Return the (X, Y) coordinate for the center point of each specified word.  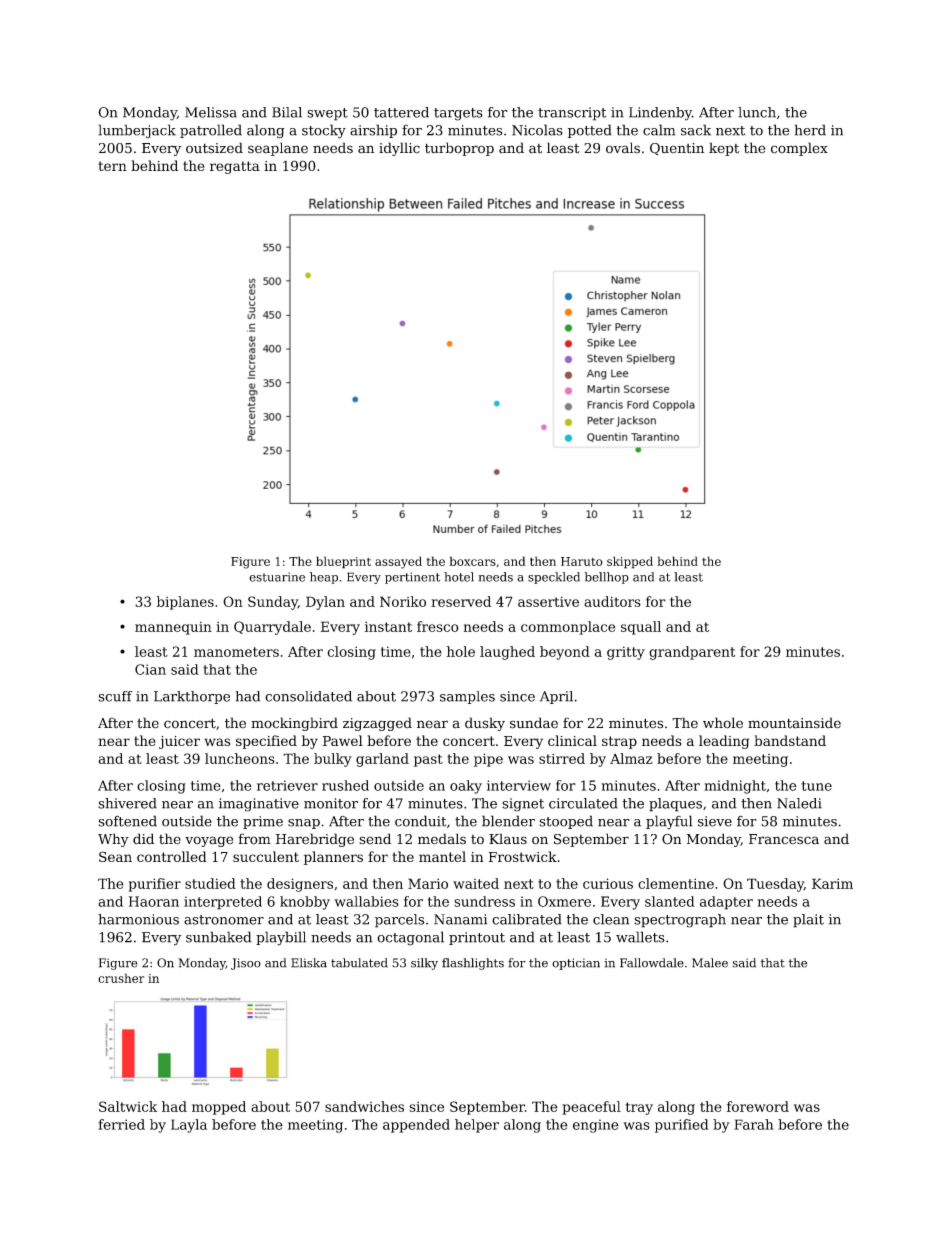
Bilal (287, 112)
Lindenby (660, 114)
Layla (189, 1126)
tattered (401, 112)
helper (477, 1126)
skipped (630, 562)
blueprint (343, 562)
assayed (398, 562)
